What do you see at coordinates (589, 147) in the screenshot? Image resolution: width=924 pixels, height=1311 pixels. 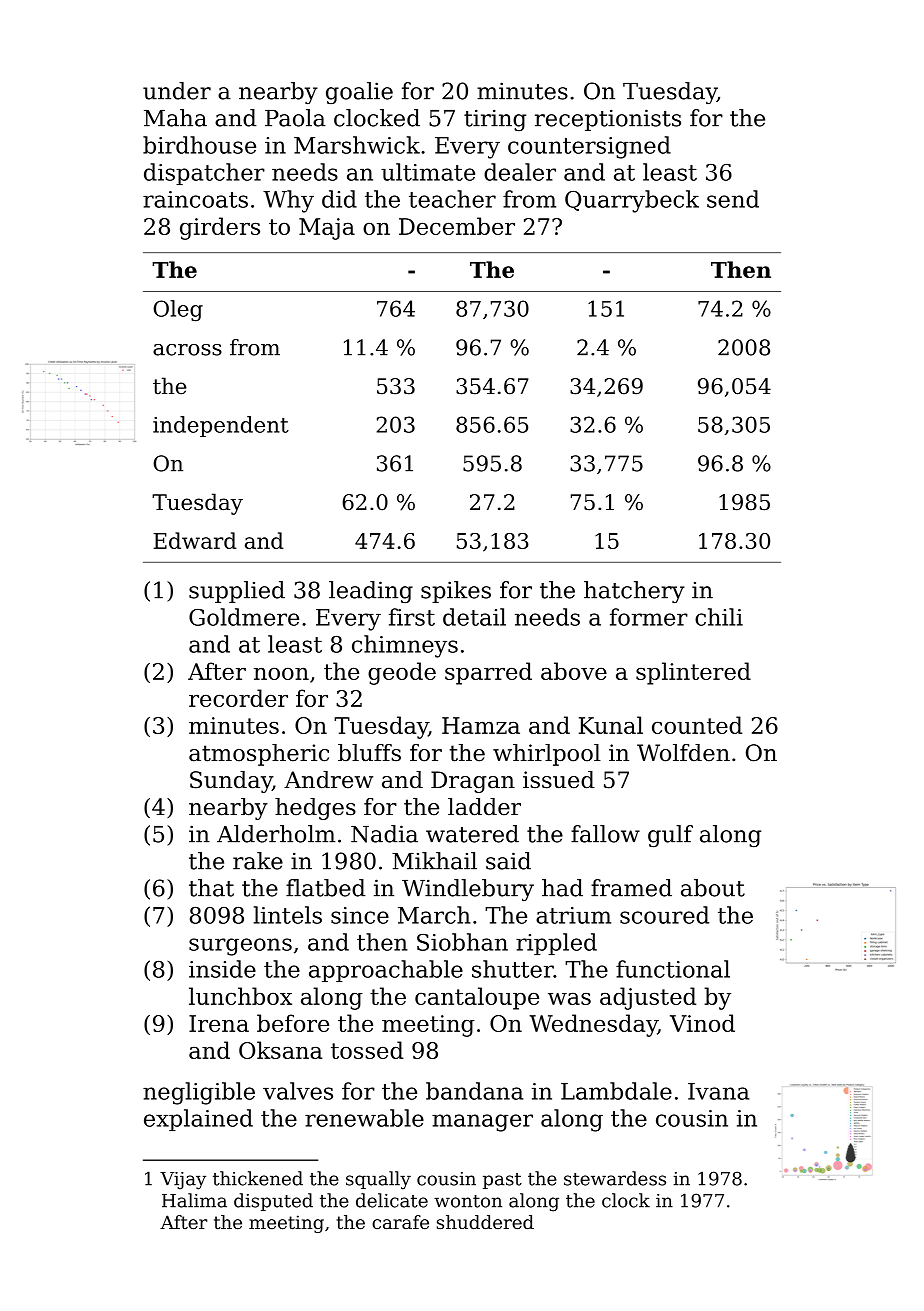 I see `countersigned` at bounding box center [589, 147].
